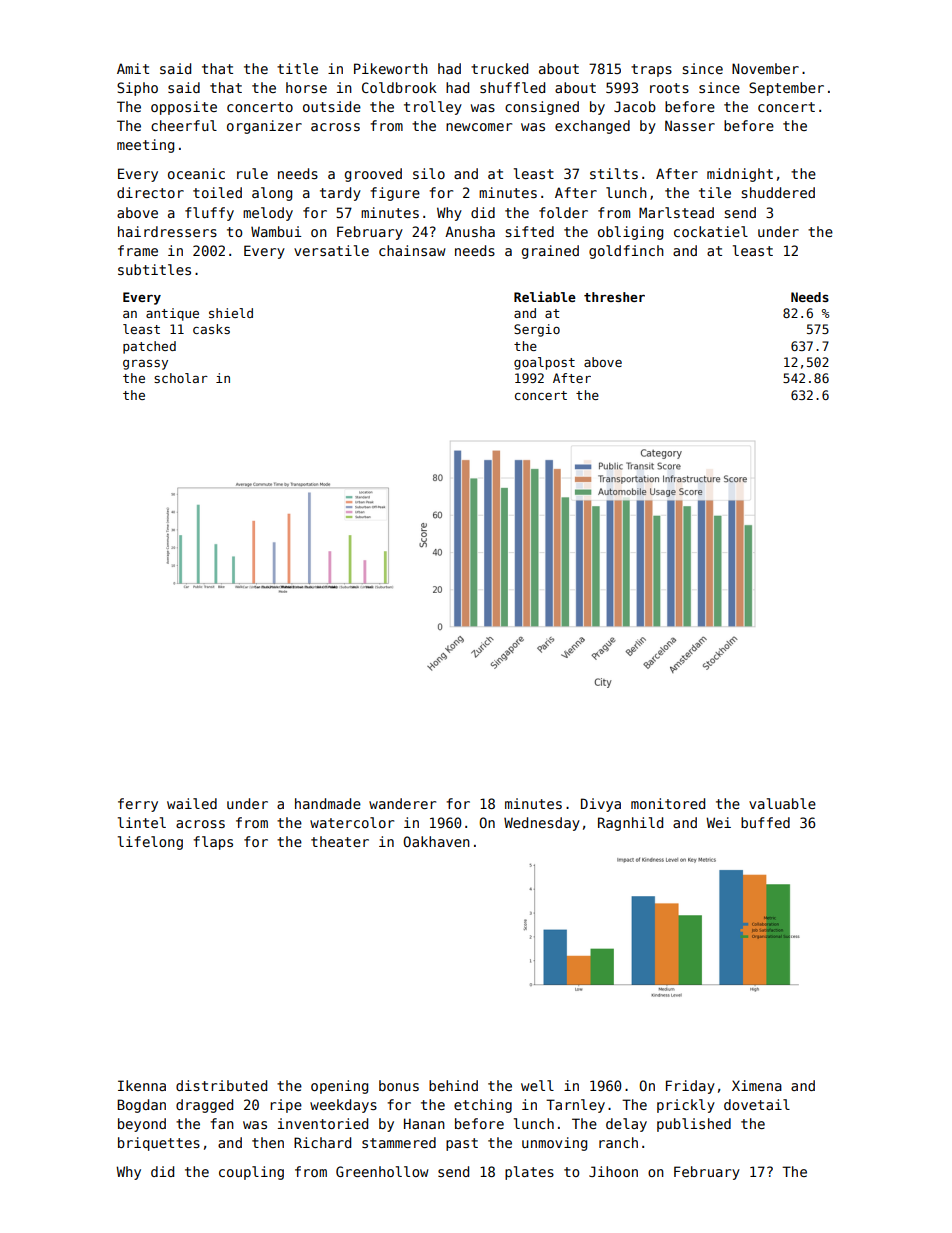  What do you see at coordinates (614, 297) in the screenshot?
I see `thresher` at bounding box center [614, 297].
